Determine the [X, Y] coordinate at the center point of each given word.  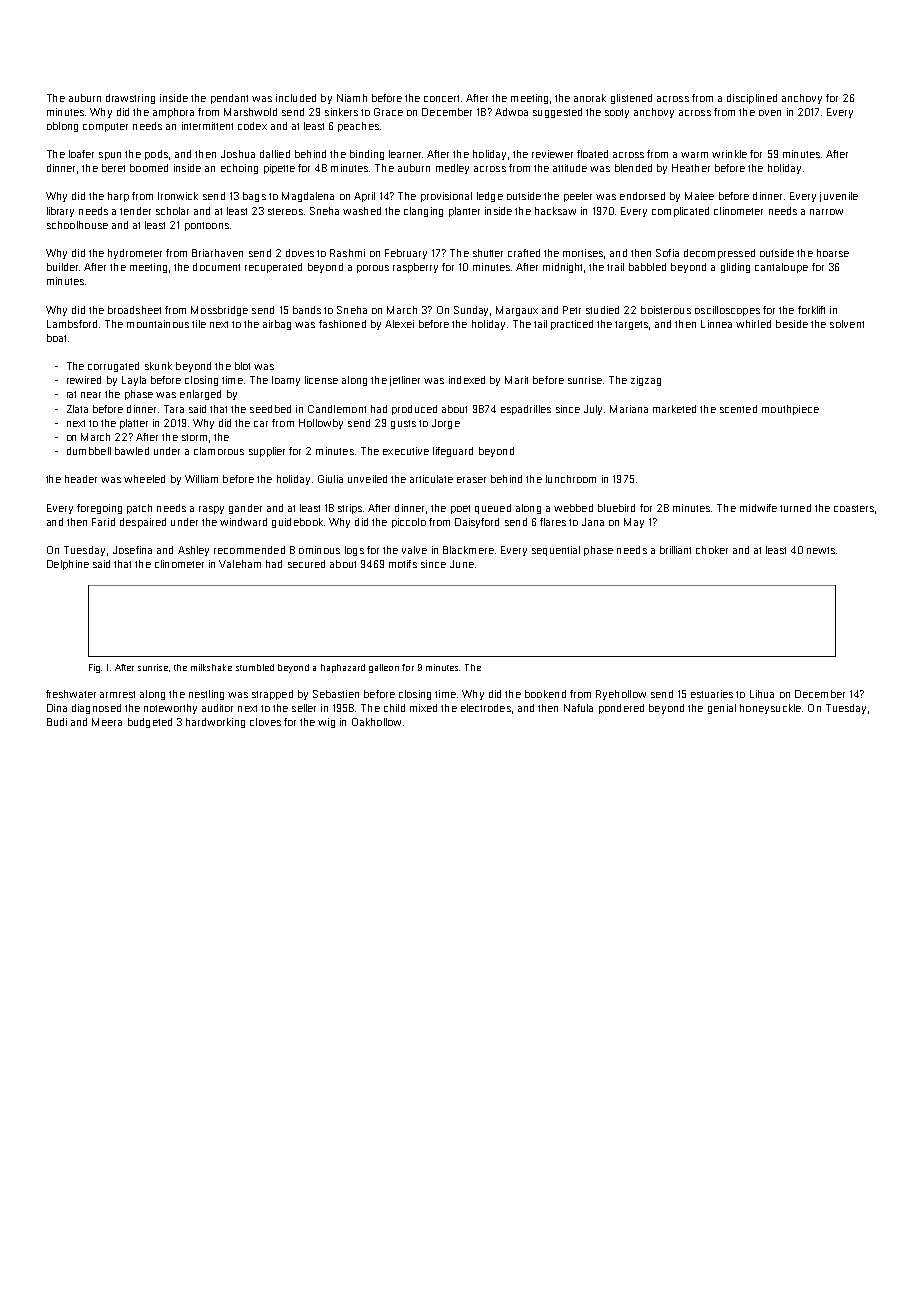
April [364, 197]
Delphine [68, 565]
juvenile [839, 197]
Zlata [77, 409]
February [406, 254]
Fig [94, 668]
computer [105, 127]
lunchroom [571, 479]
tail [540, 324]
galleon [384, 668]
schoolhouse [77, 225]
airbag [277, 325]
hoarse [833, 253]
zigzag [646, 381]
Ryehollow [621, 695]
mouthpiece [790, 410]
